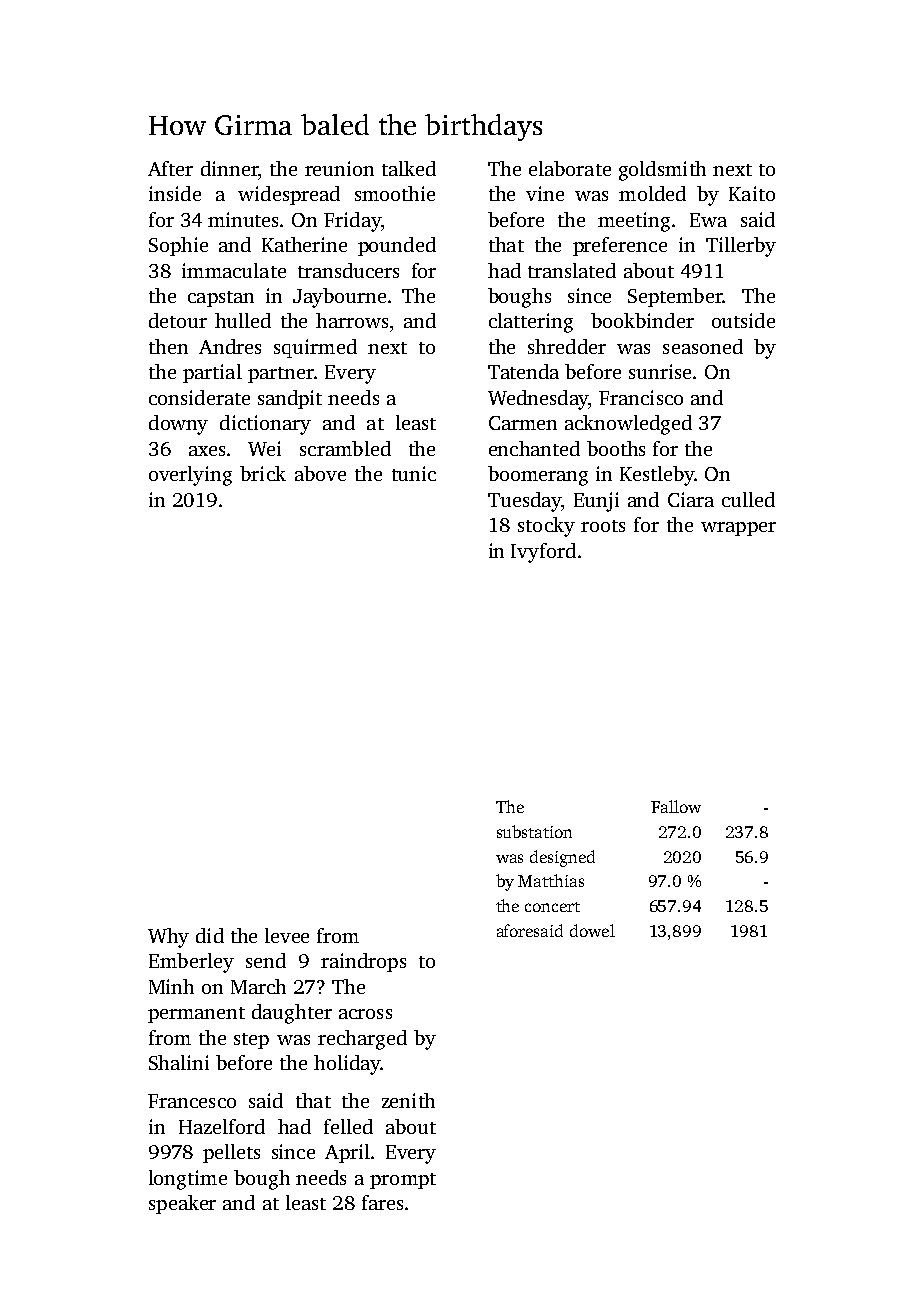 This screenshot has height=1311, width=924. I want to click on dowel, so click(592, 930).
